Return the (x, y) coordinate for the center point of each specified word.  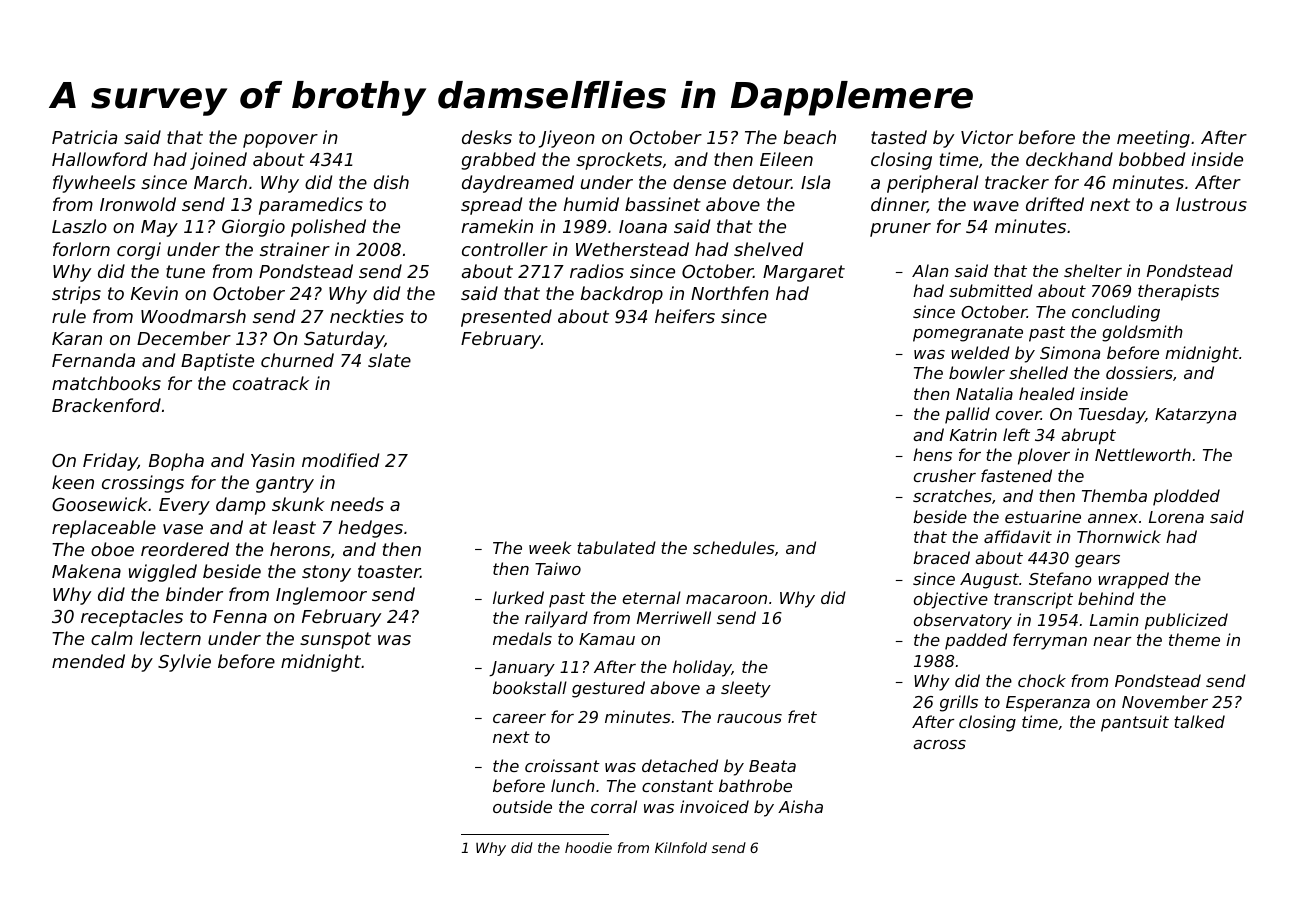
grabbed (498, 161)
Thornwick (1119, 536)
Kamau (607, 639)
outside (522, 806)
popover (280, 141)
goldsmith (1142, 333)
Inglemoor (321, 596)
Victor (987, 137)
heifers (685, 316)
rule (69, 316)
